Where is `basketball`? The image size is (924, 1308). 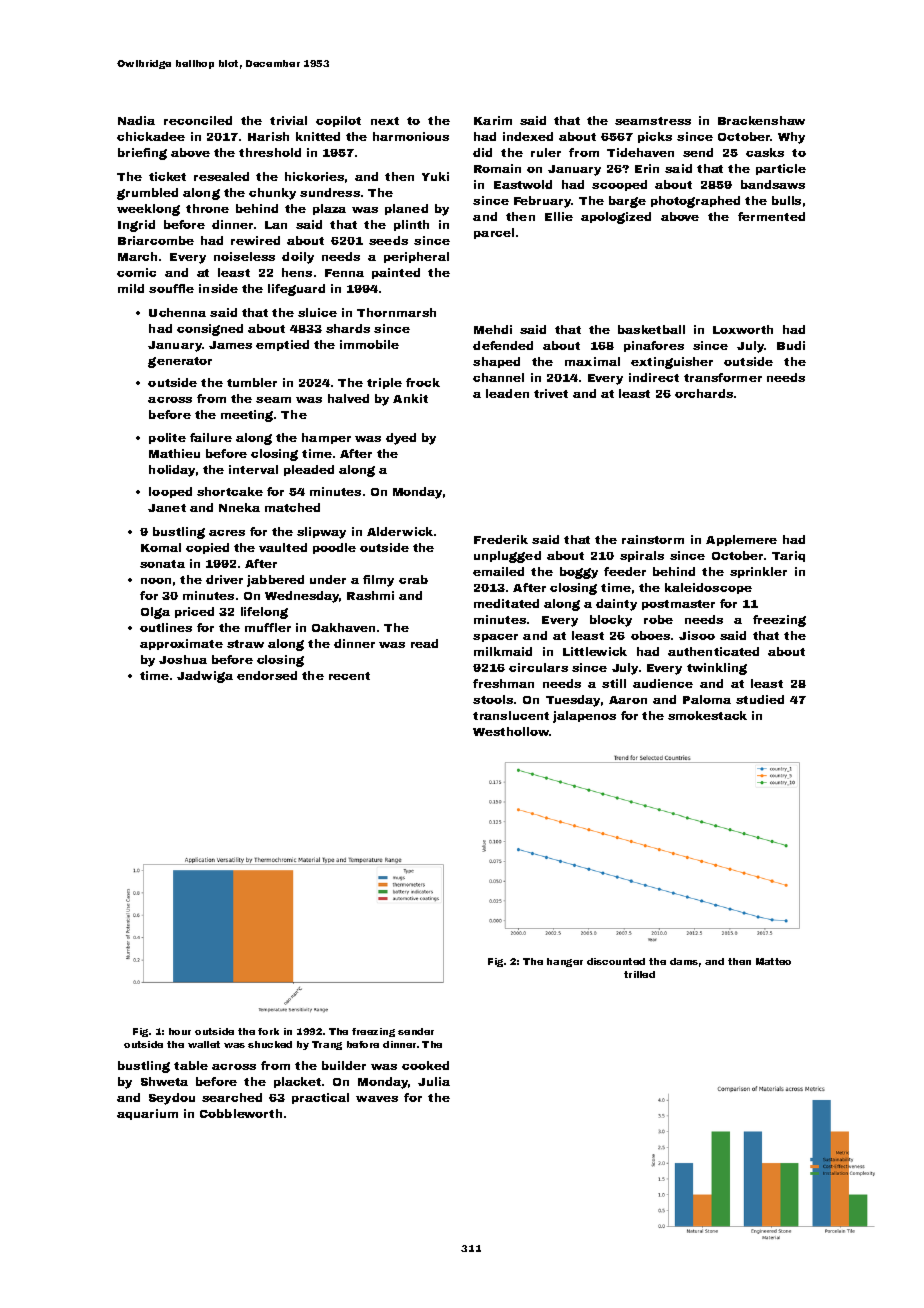
basketball is located at coordinates (651, 329).
